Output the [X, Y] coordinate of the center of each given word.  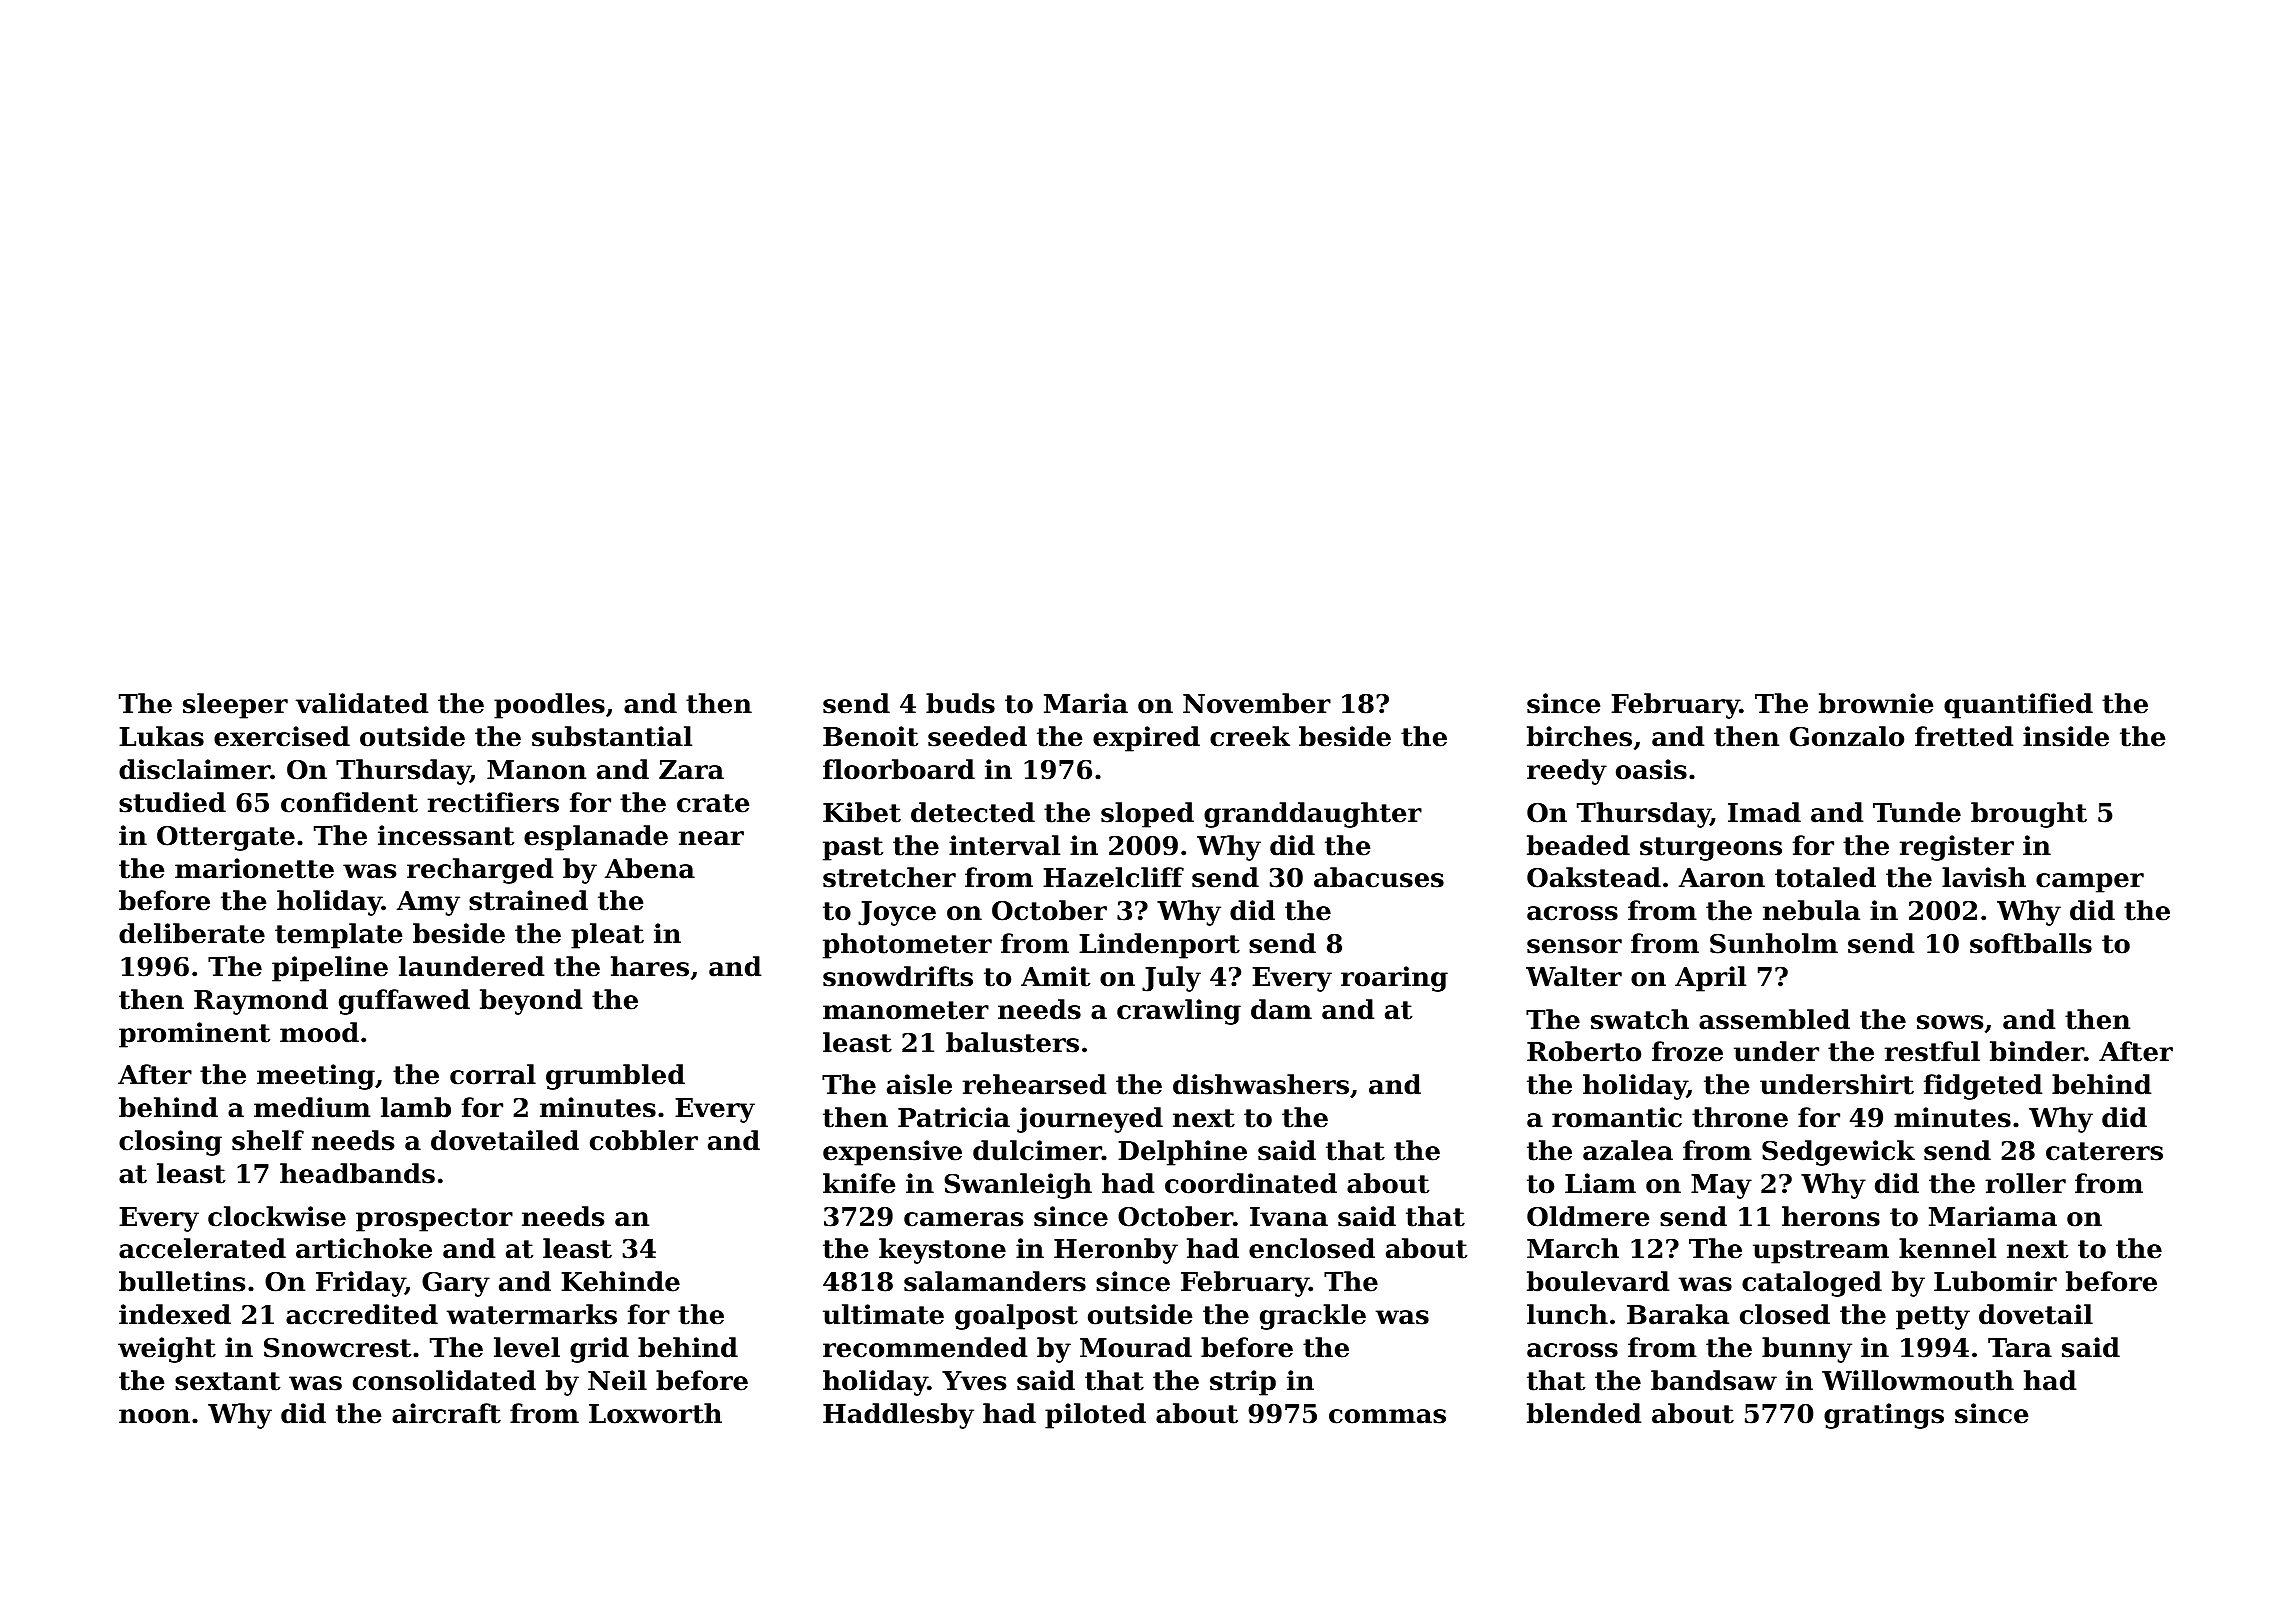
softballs [2031, 943]
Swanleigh [1018, 1186]
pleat [607, 936]
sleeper [235, 706]
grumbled [615, 1077]
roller [2025, 1183]
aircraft [446, 1413]
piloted [1095, 1416]
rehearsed [1034, 1084]
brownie [1876, 703]
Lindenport [1159, 946]
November [1257, 703]
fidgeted [1983, 1087]
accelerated [202, 1248]
